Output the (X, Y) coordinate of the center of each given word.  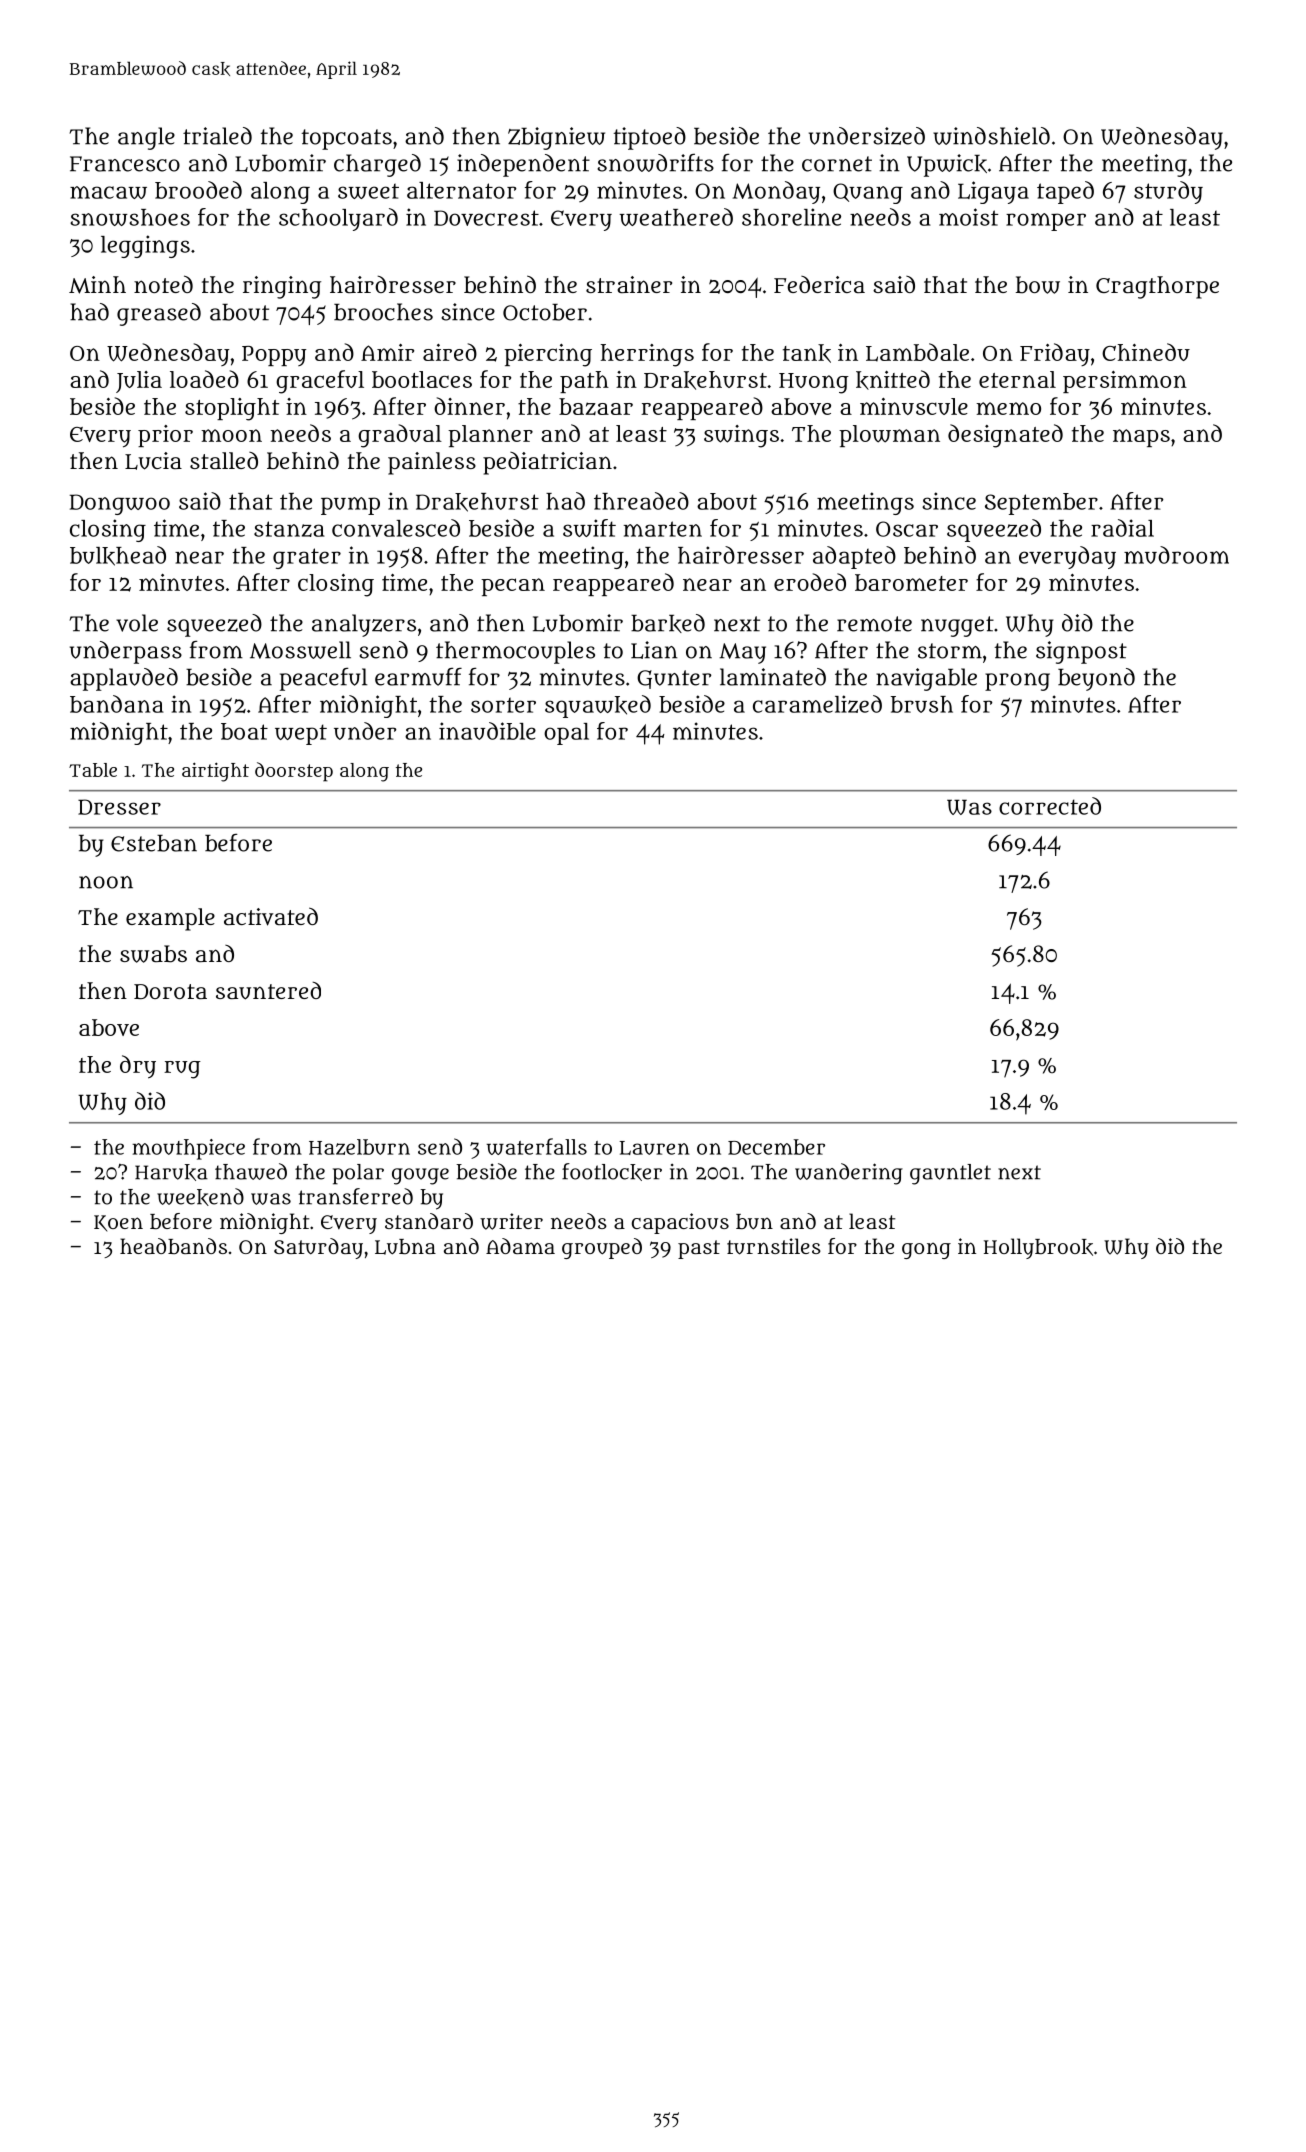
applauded (124, 679)
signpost (1081, 652)
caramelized (817, 704)
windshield (991, 136)
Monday (776, 192)
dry (138, 1067)
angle (146, 138)
